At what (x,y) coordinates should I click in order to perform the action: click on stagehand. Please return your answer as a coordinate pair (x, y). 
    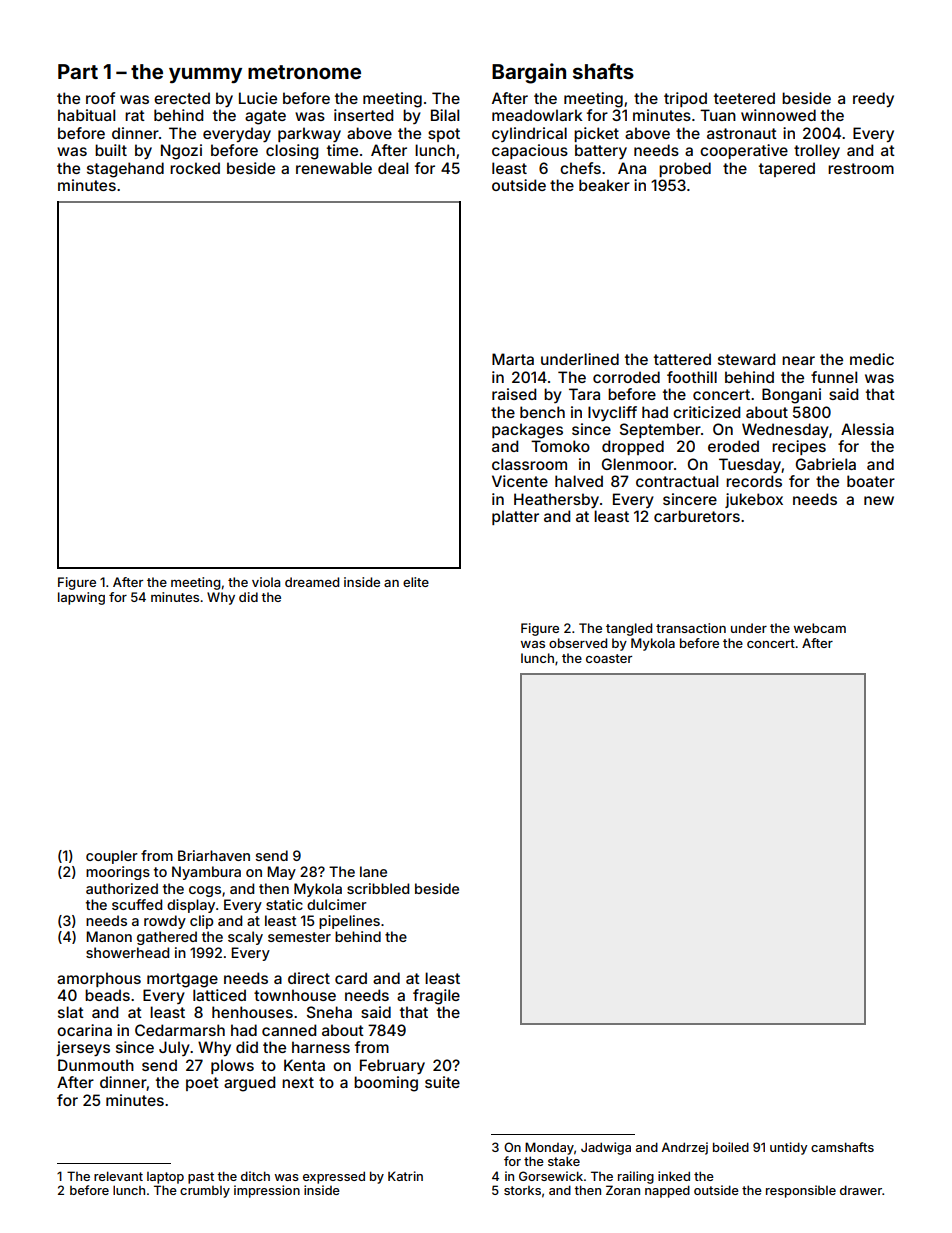
    Looking at the image, I should click on (125, 170).
